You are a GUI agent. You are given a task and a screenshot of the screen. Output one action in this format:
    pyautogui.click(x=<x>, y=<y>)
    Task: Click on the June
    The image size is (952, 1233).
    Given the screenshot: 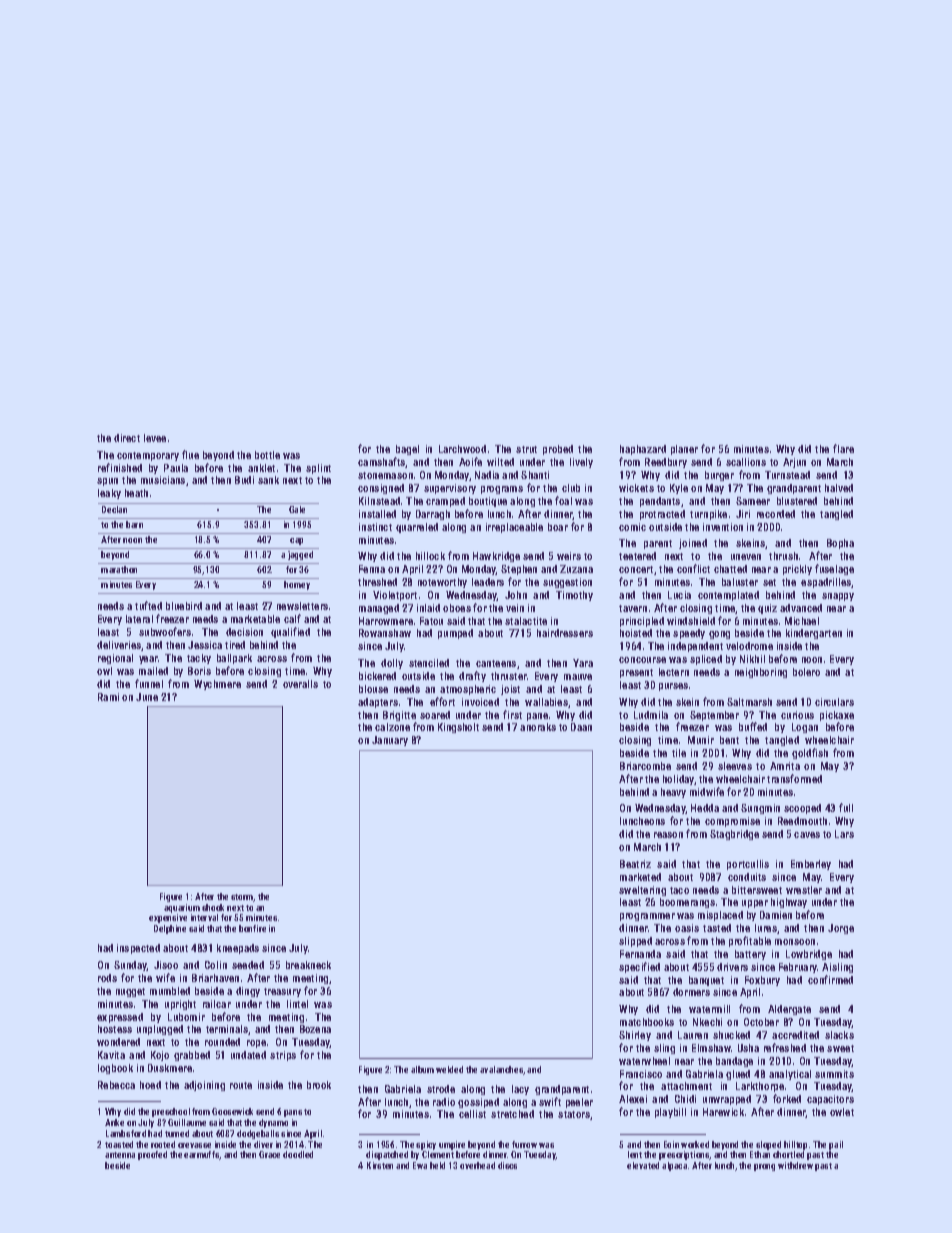 What is the action you would take?
    pyautogui.click(x=147, y=697)
